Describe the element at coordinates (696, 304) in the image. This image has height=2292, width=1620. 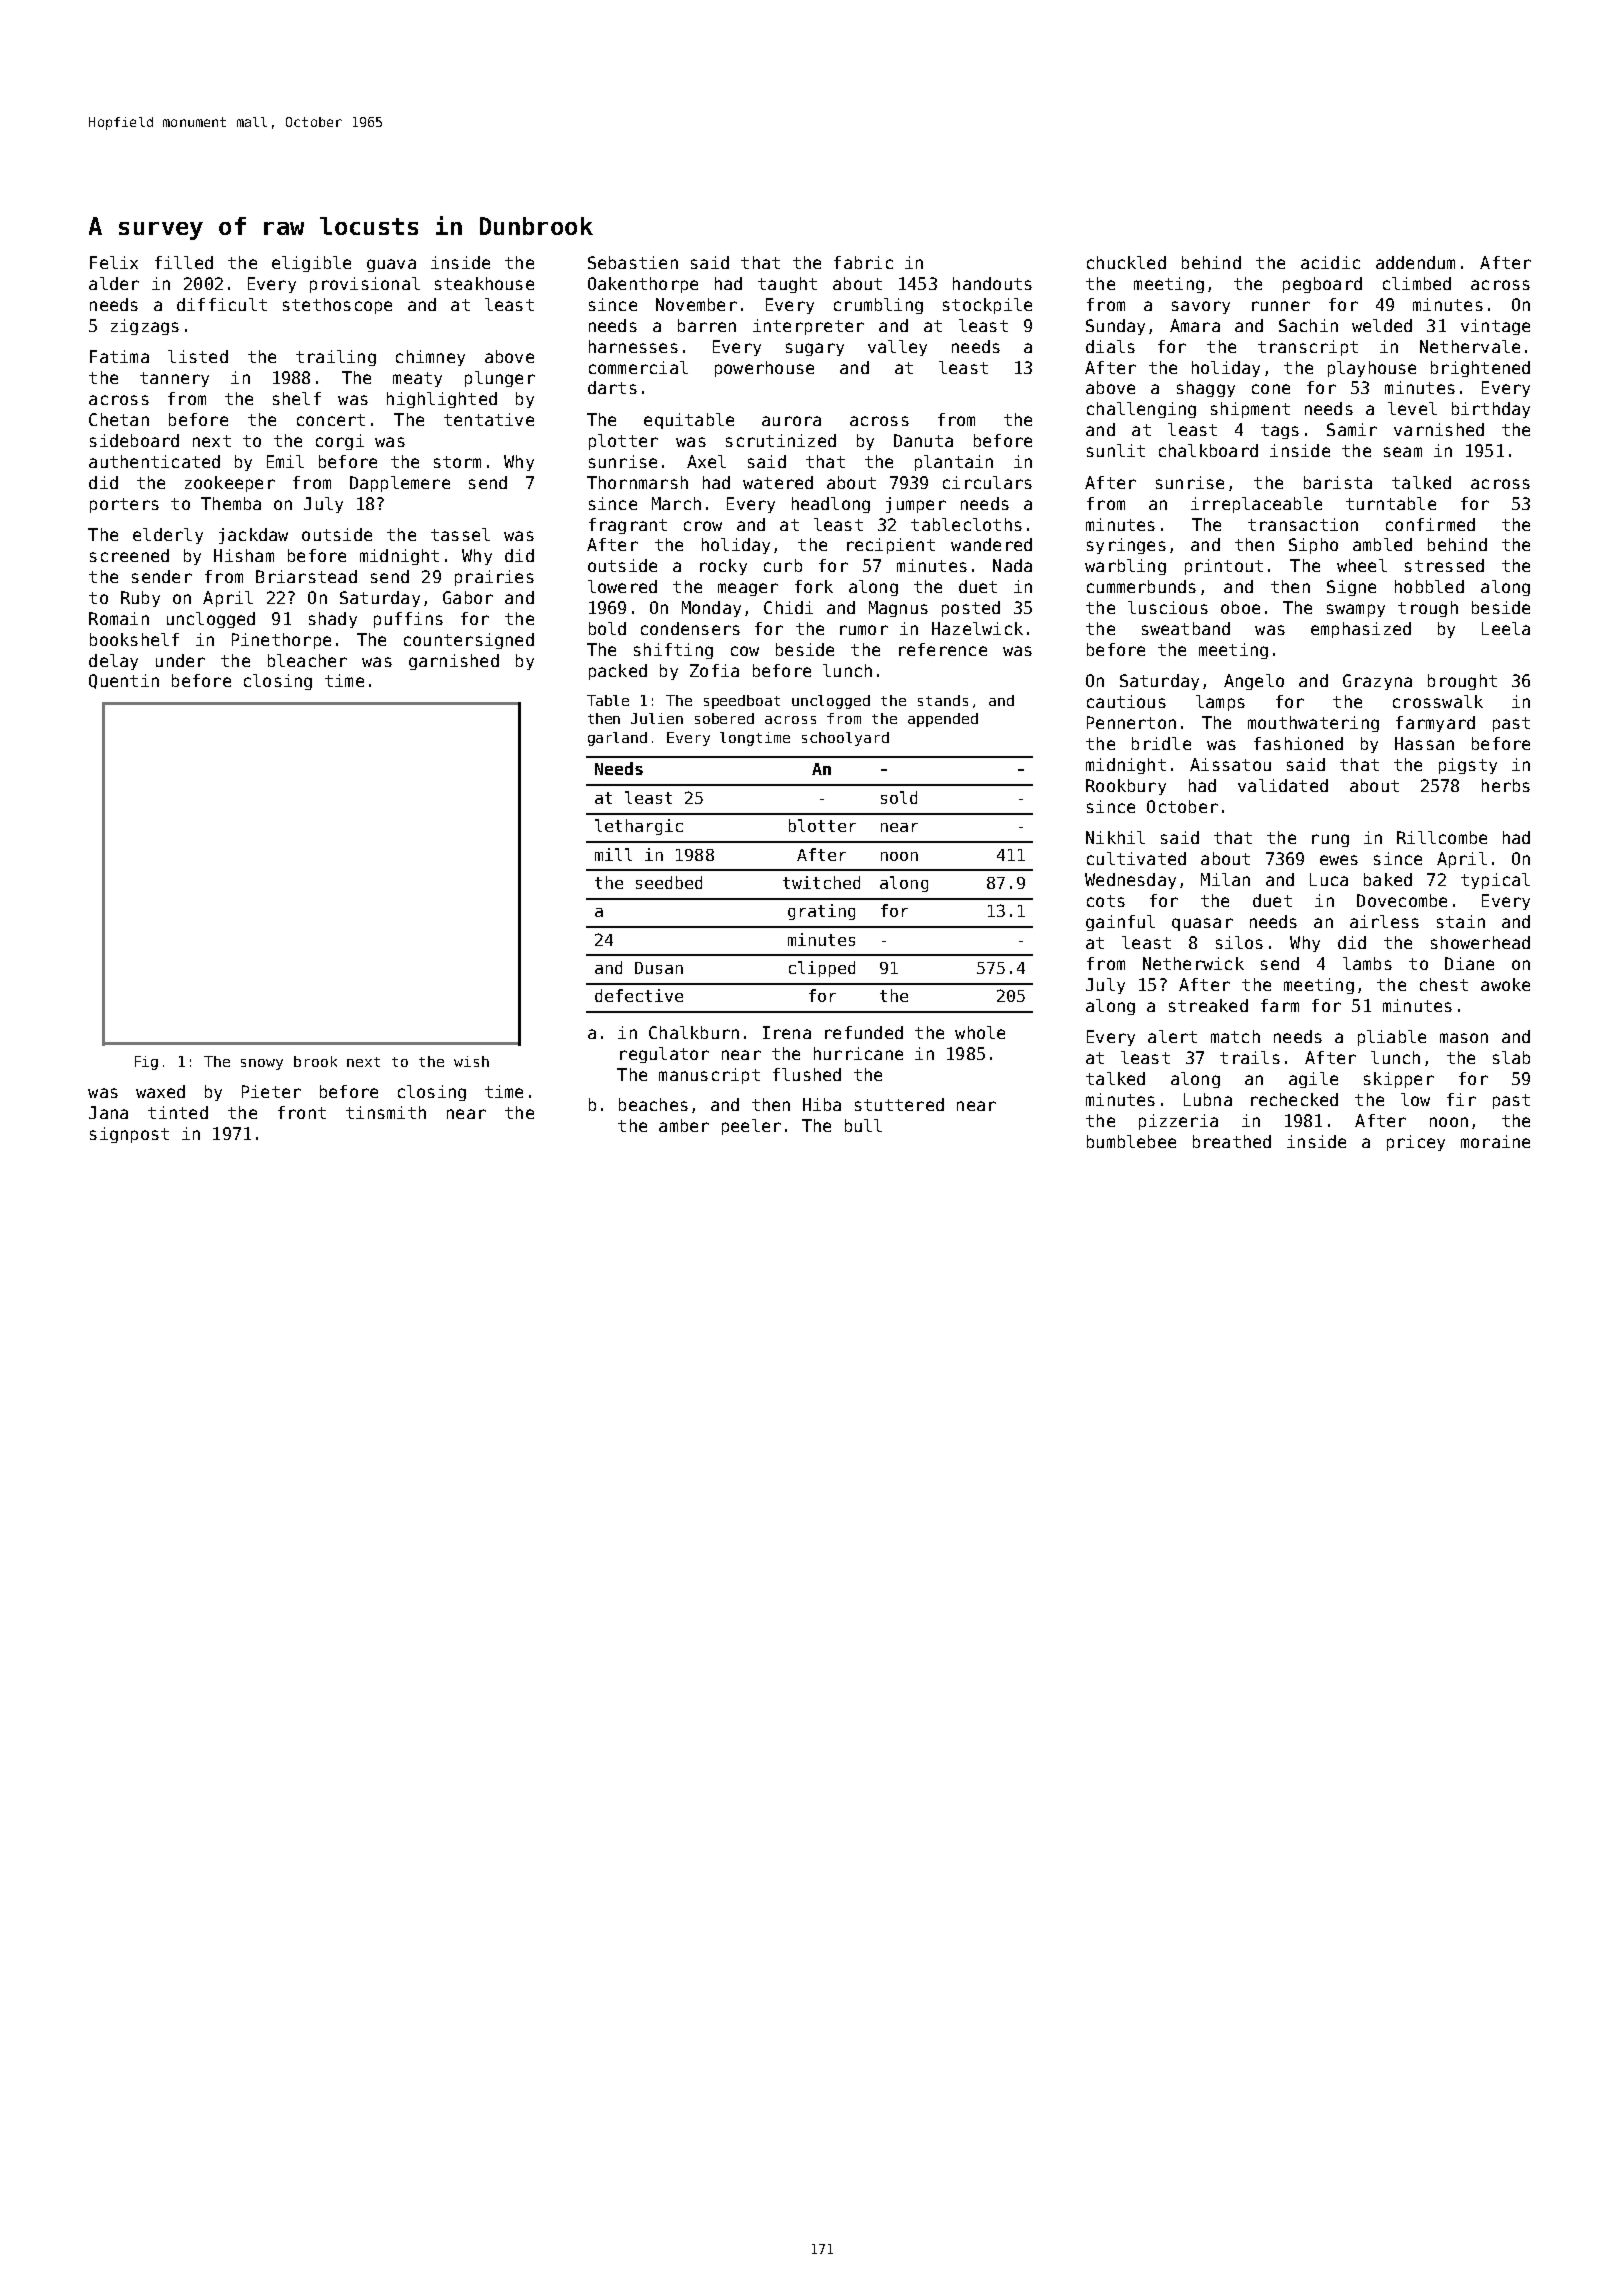
I see `November` at that location.
